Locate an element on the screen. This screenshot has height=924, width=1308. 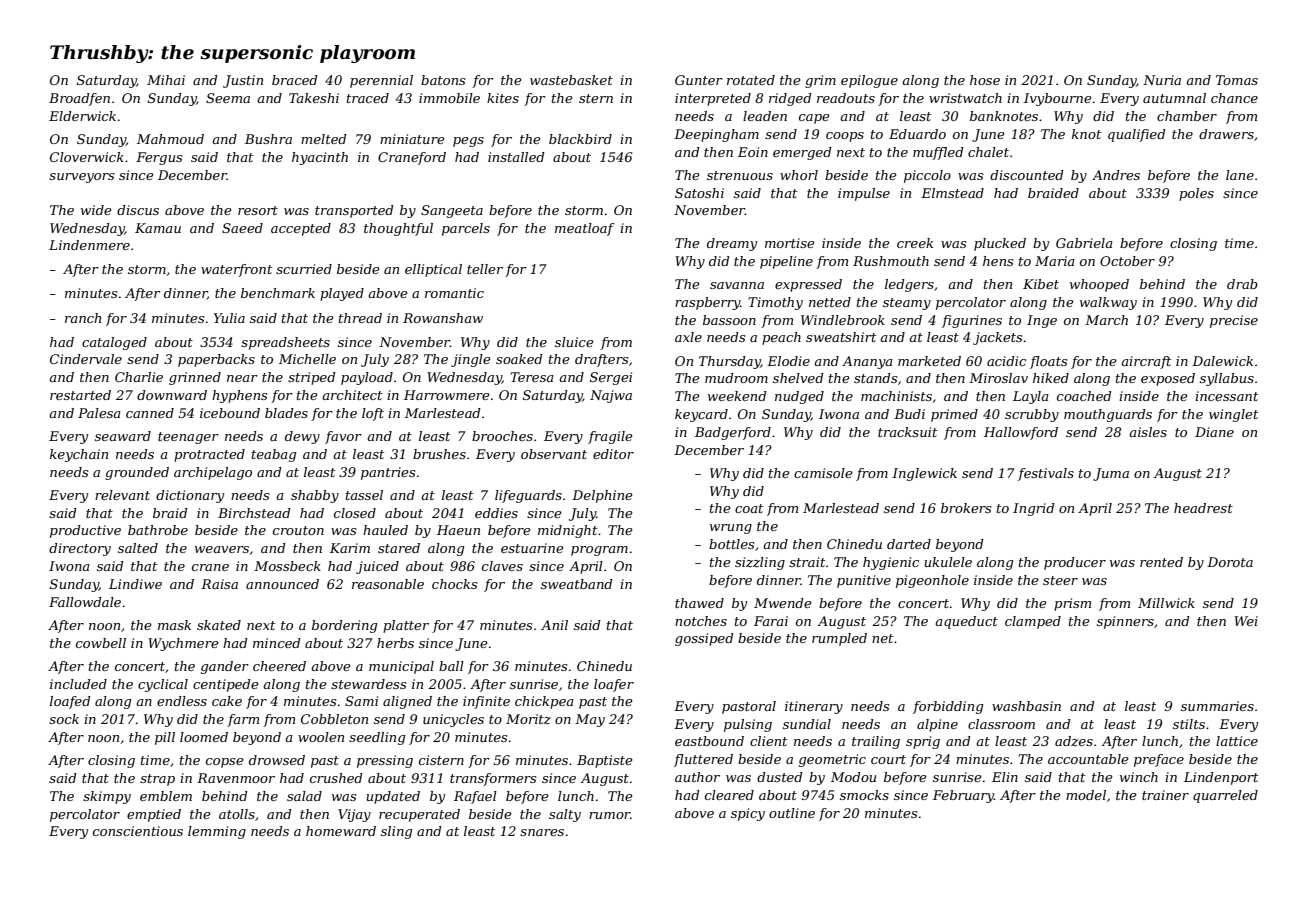
spicy is located at coordinates (748, 814).
